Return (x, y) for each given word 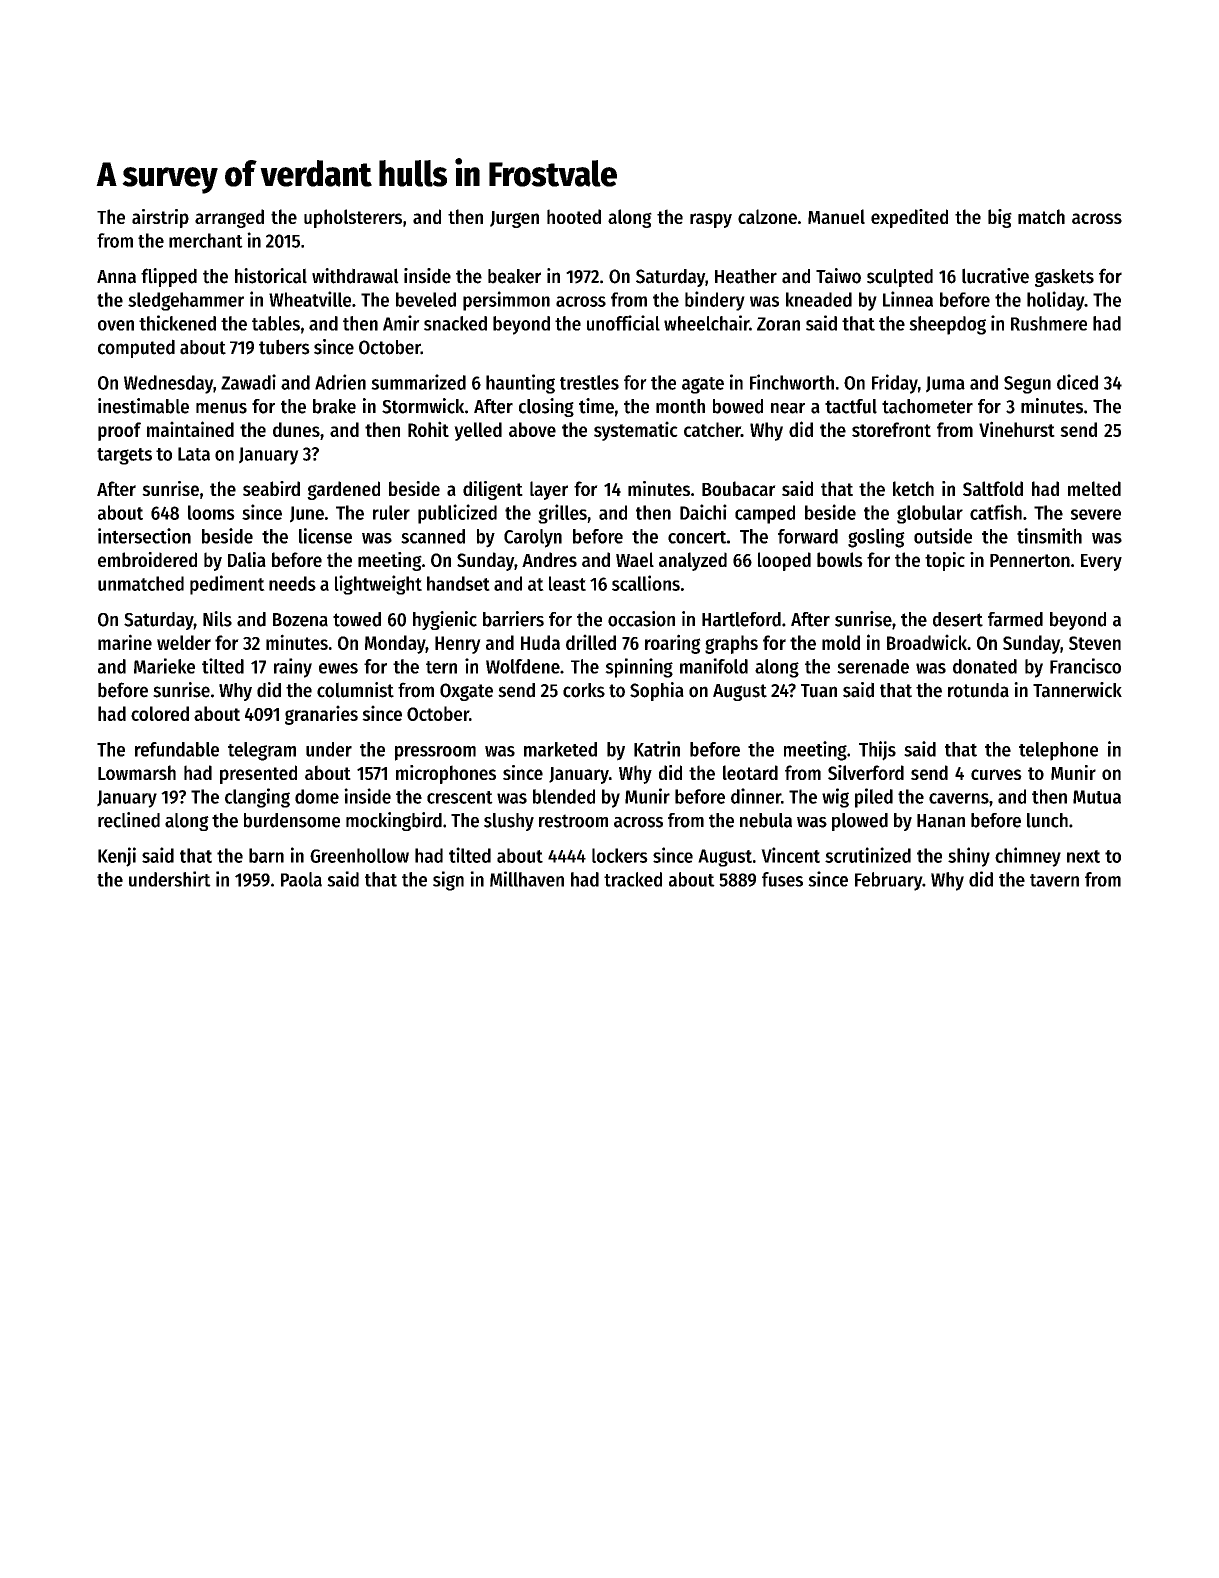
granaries (321, 715)
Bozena (300, 620)
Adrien (340, 382)
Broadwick (927, 642)
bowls (840, 559)
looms (211, 512)
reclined (129, 820)
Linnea (908, 299)
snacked (455, 323)
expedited (909, 218)
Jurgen (514, 219)
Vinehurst (1017, 429)
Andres (549, 559)
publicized (457, 514)
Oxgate (466, 692)
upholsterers (353, 218)
